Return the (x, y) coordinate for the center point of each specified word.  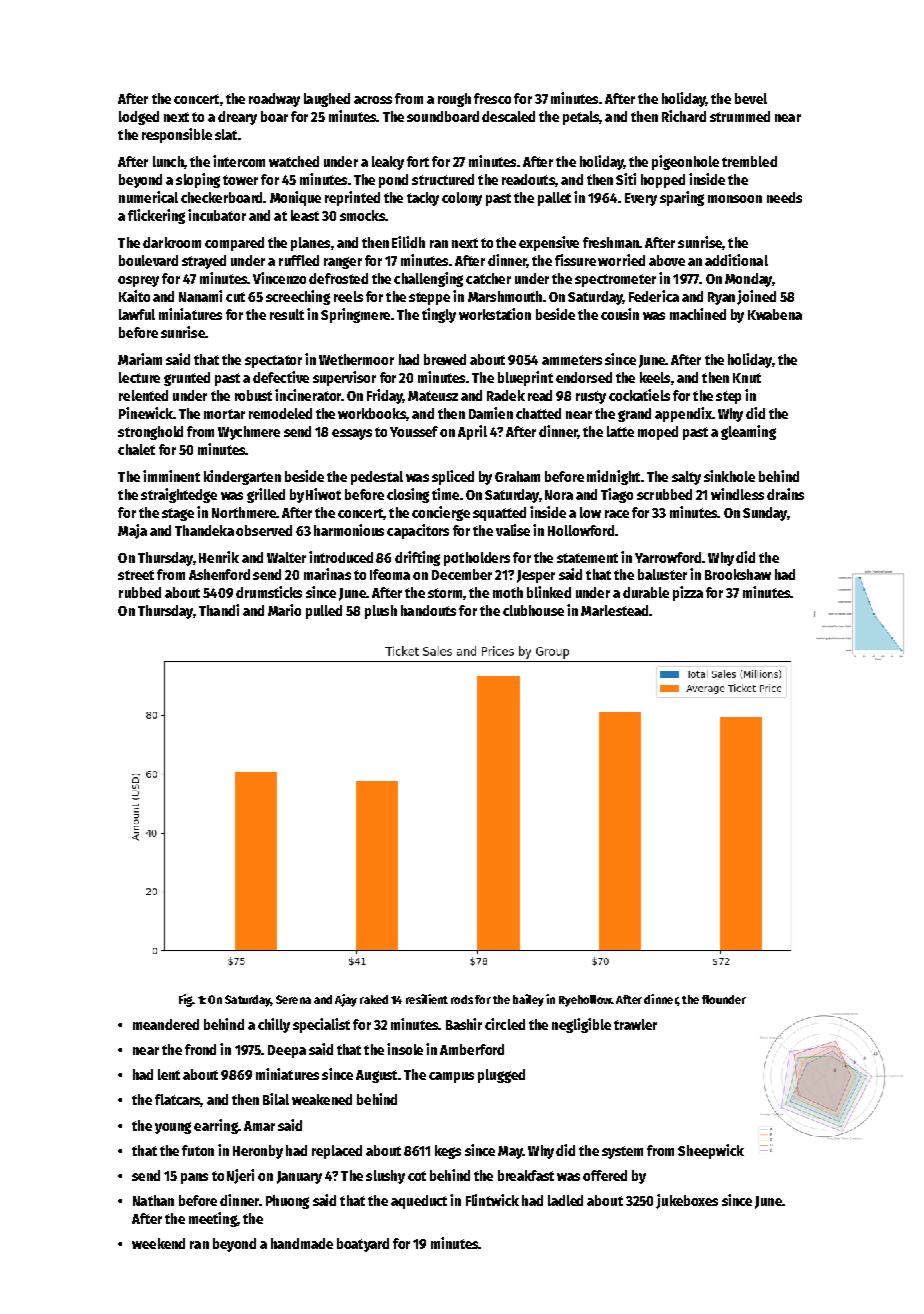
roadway (274, 100)
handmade (302, 1243)
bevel (751, 98)
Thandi (219, 610)
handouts (428, 610)
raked (374, 999)
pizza (688, 593)
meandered (166, 1024)
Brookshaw (738, 574)
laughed (327, 100)
